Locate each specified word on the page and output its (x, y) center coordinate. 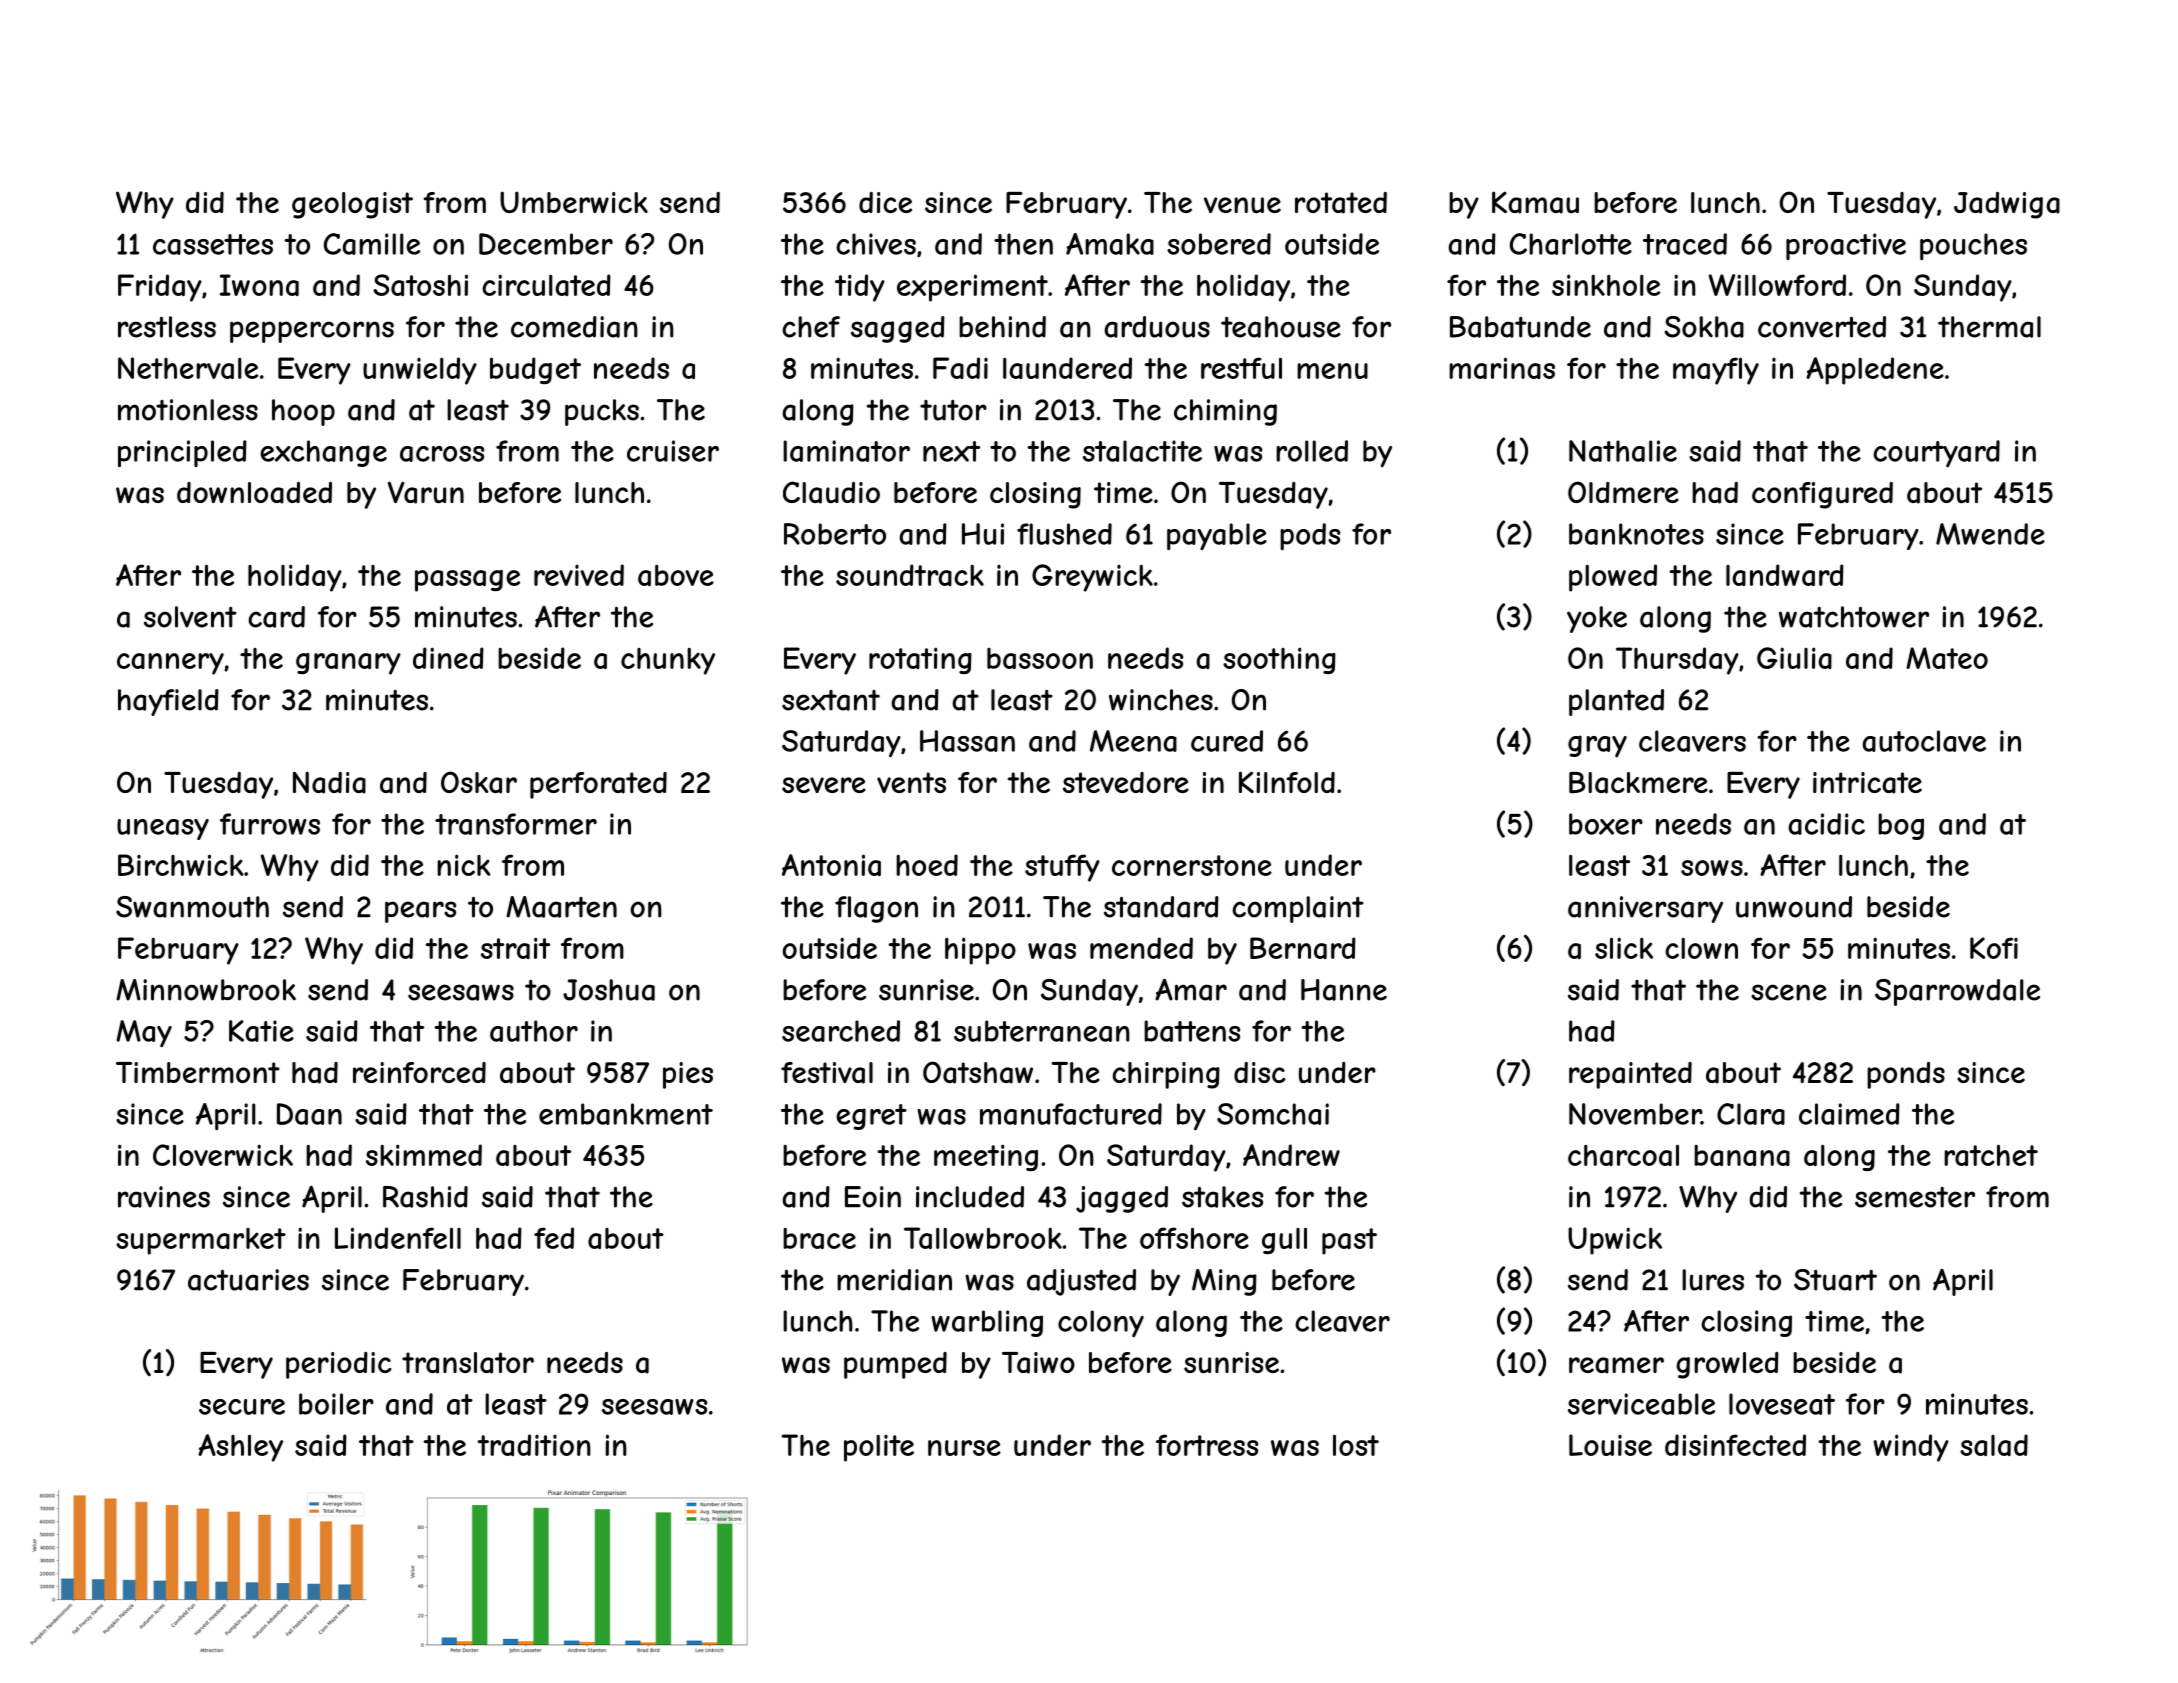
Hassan (967, 741)
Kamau (1535, 202)
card (276, 617)
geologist (352, 205)
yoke (1597, 619)
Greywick (1092, 578)
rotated (1341, 203)
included (970, 1197)
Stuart (1835, 1280)
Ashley (240, 1448)
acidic (1826, 824)
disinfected (1735, 1445)
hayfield (168, 702)
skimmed (424, 1155)
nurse (964, 1448)
